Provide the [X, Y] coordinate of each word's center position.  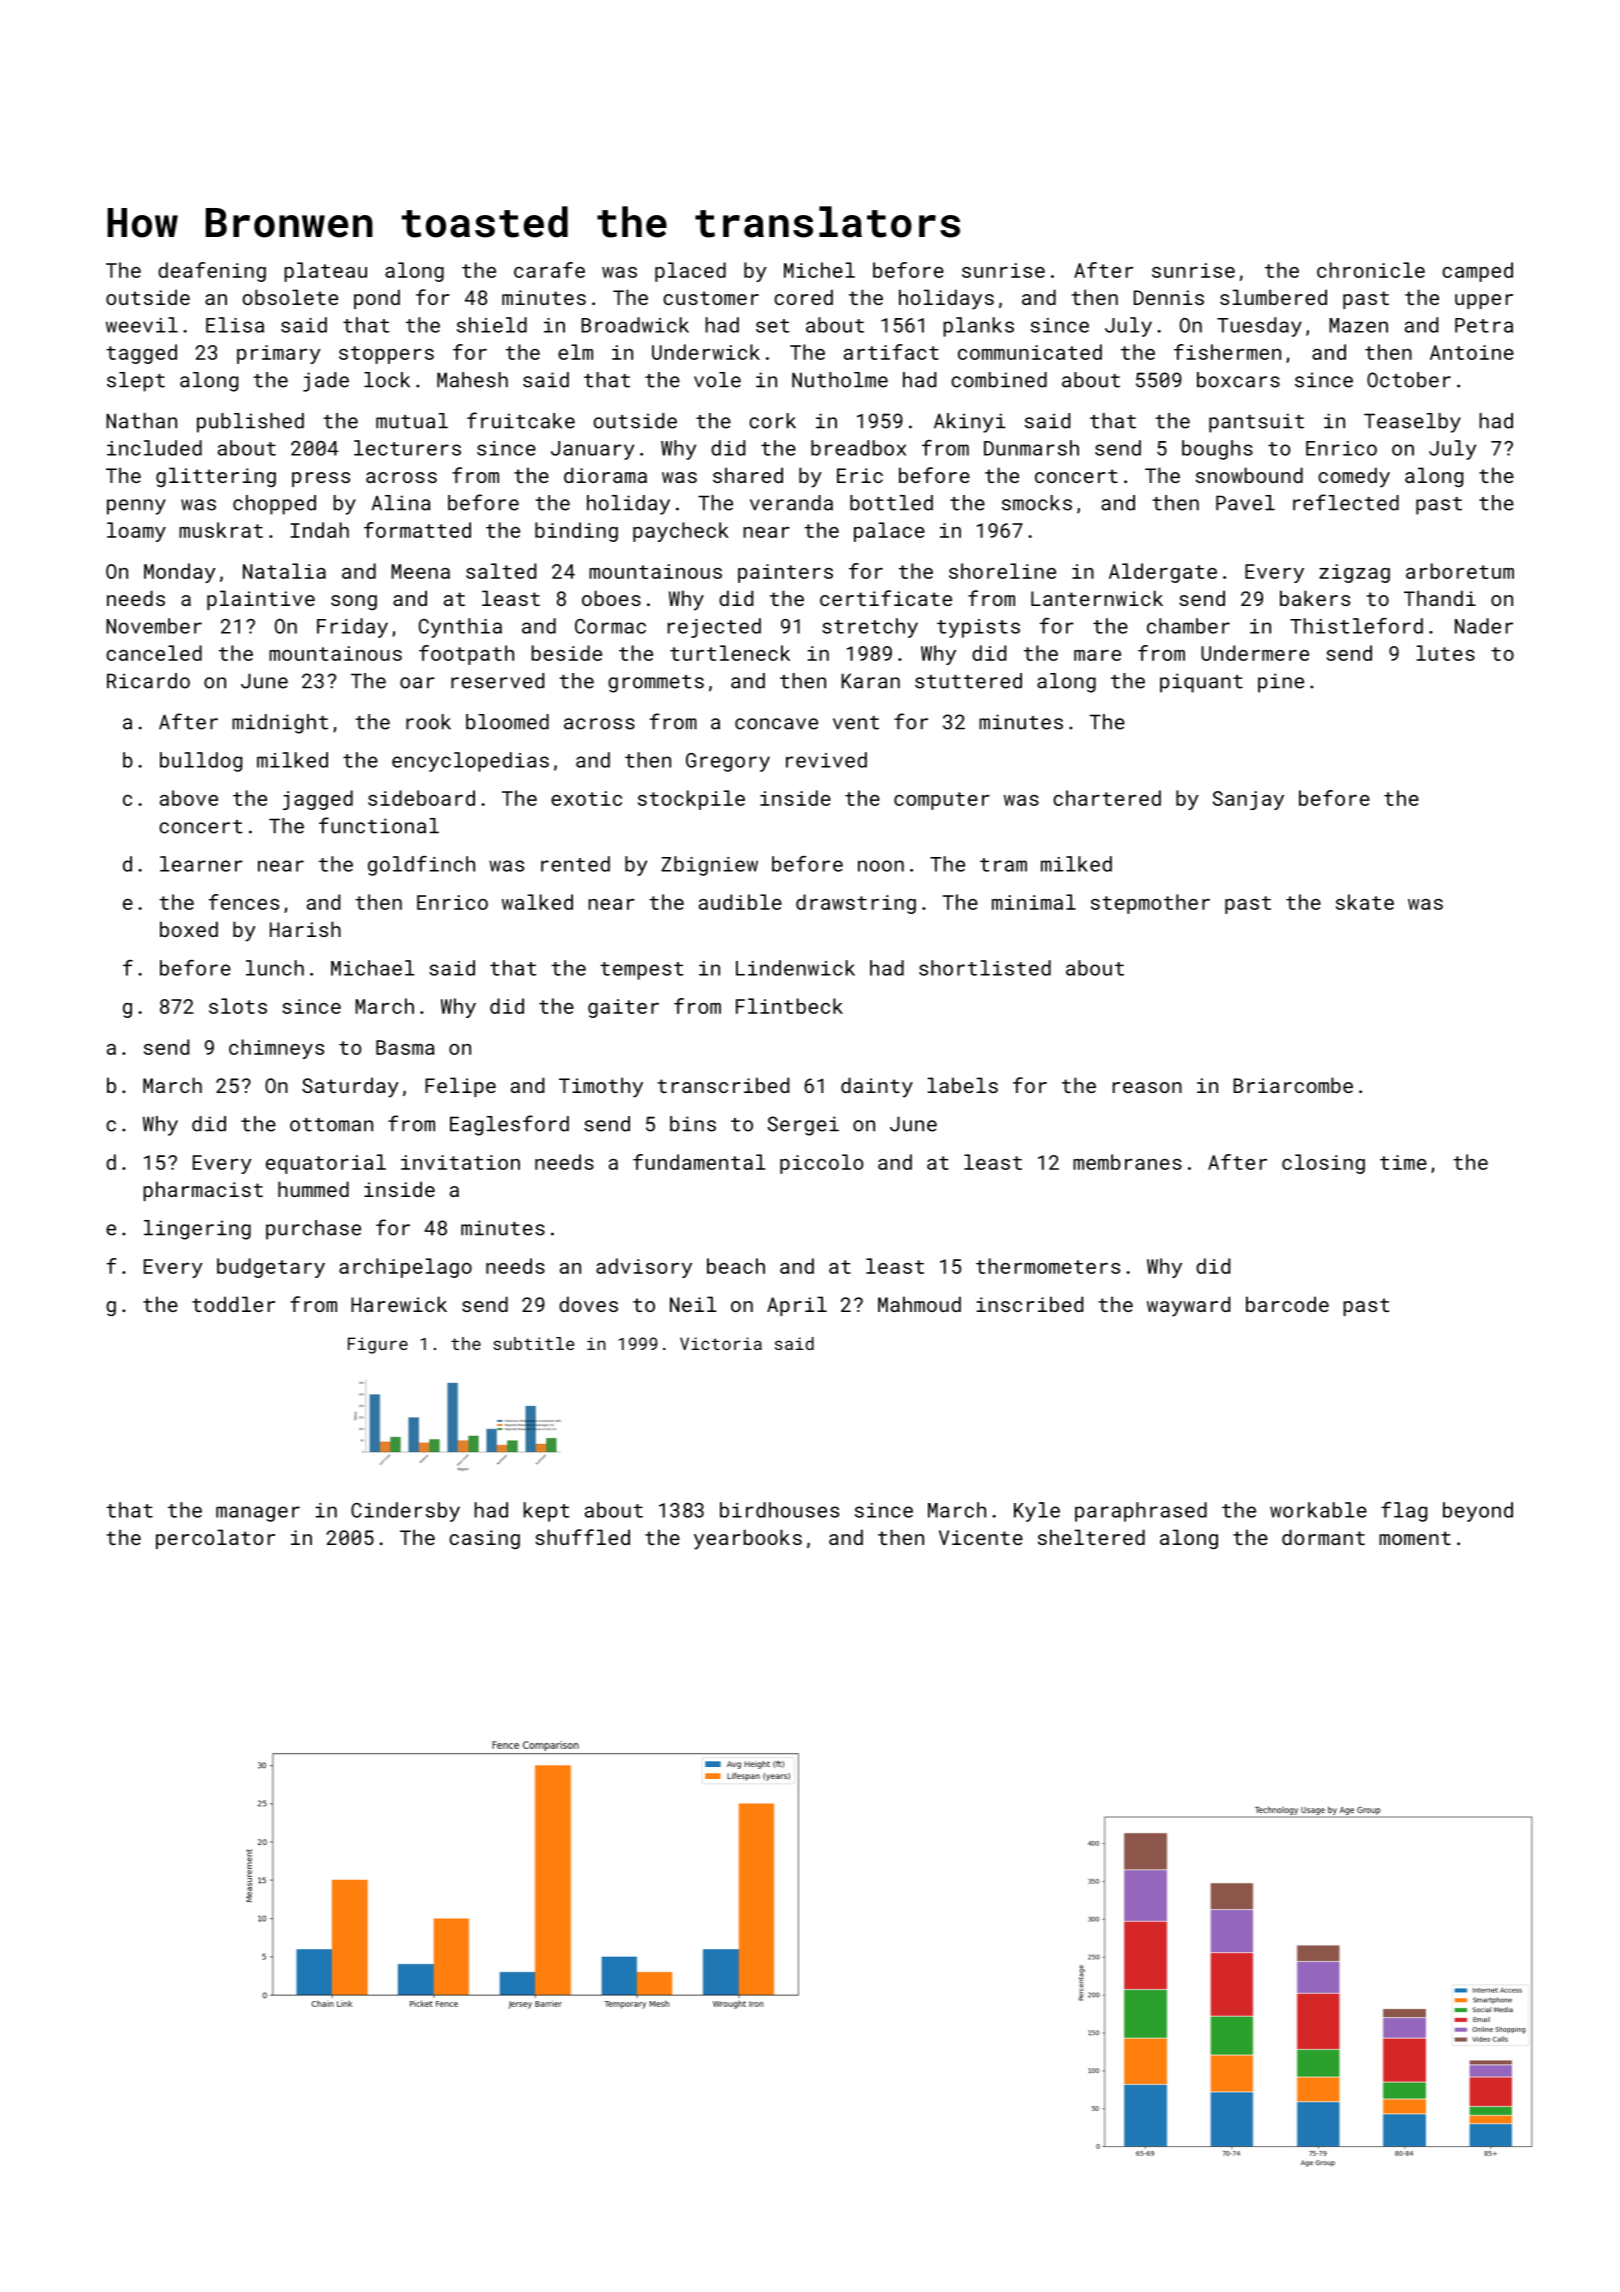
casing [484, 1539]
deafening [212, 272]
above [189, 798]
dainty [877, 1087]
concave [776, 724]
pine [1281, 683]
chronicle [1371, 270]
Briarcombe [1293, 1085]
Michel [819, 270]
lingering [197, 1230]
